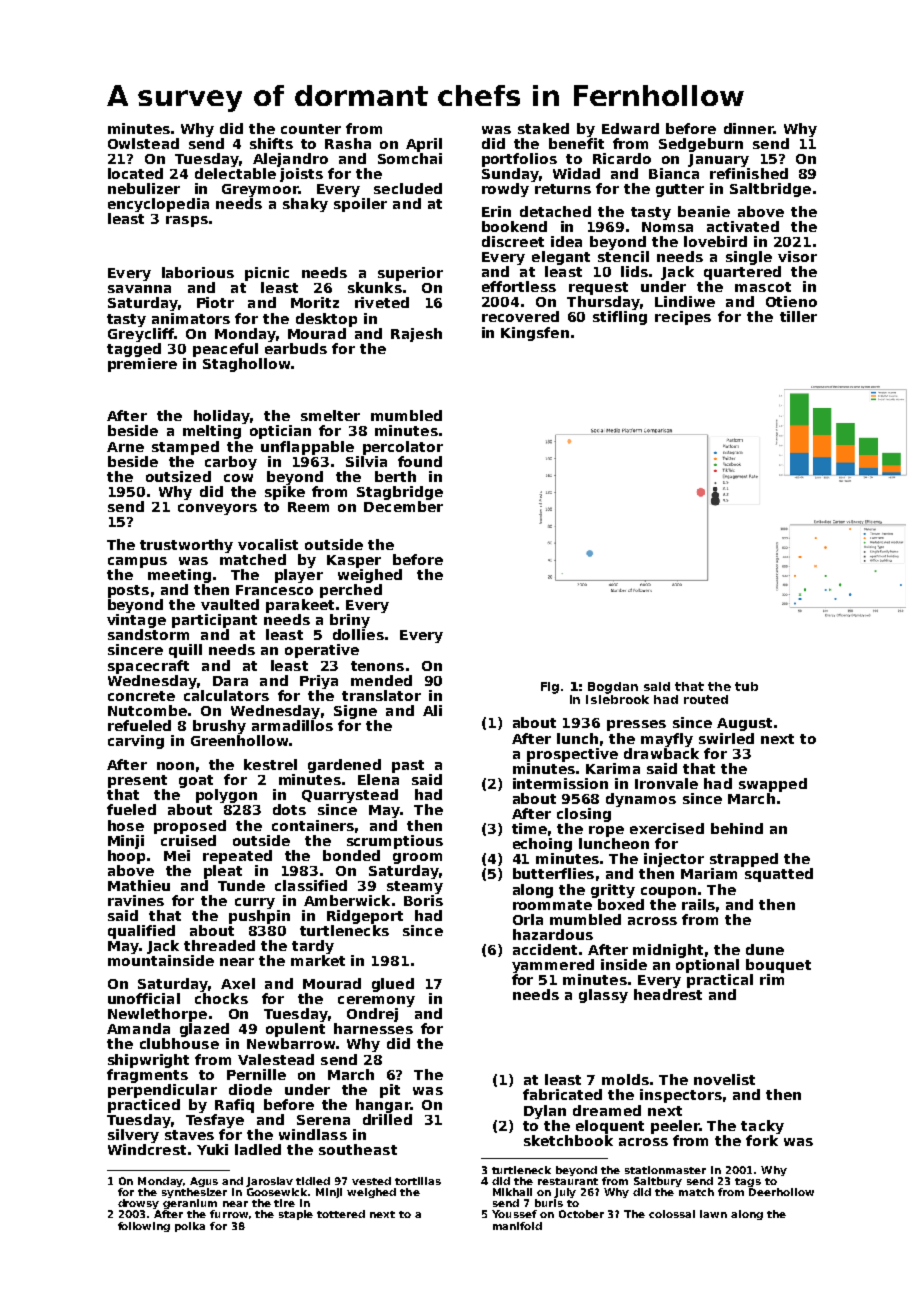 The height and width of the document is (1308, 924). Describe the element at coordinates (576, 143) in the document. I see `benefit` at that location.
